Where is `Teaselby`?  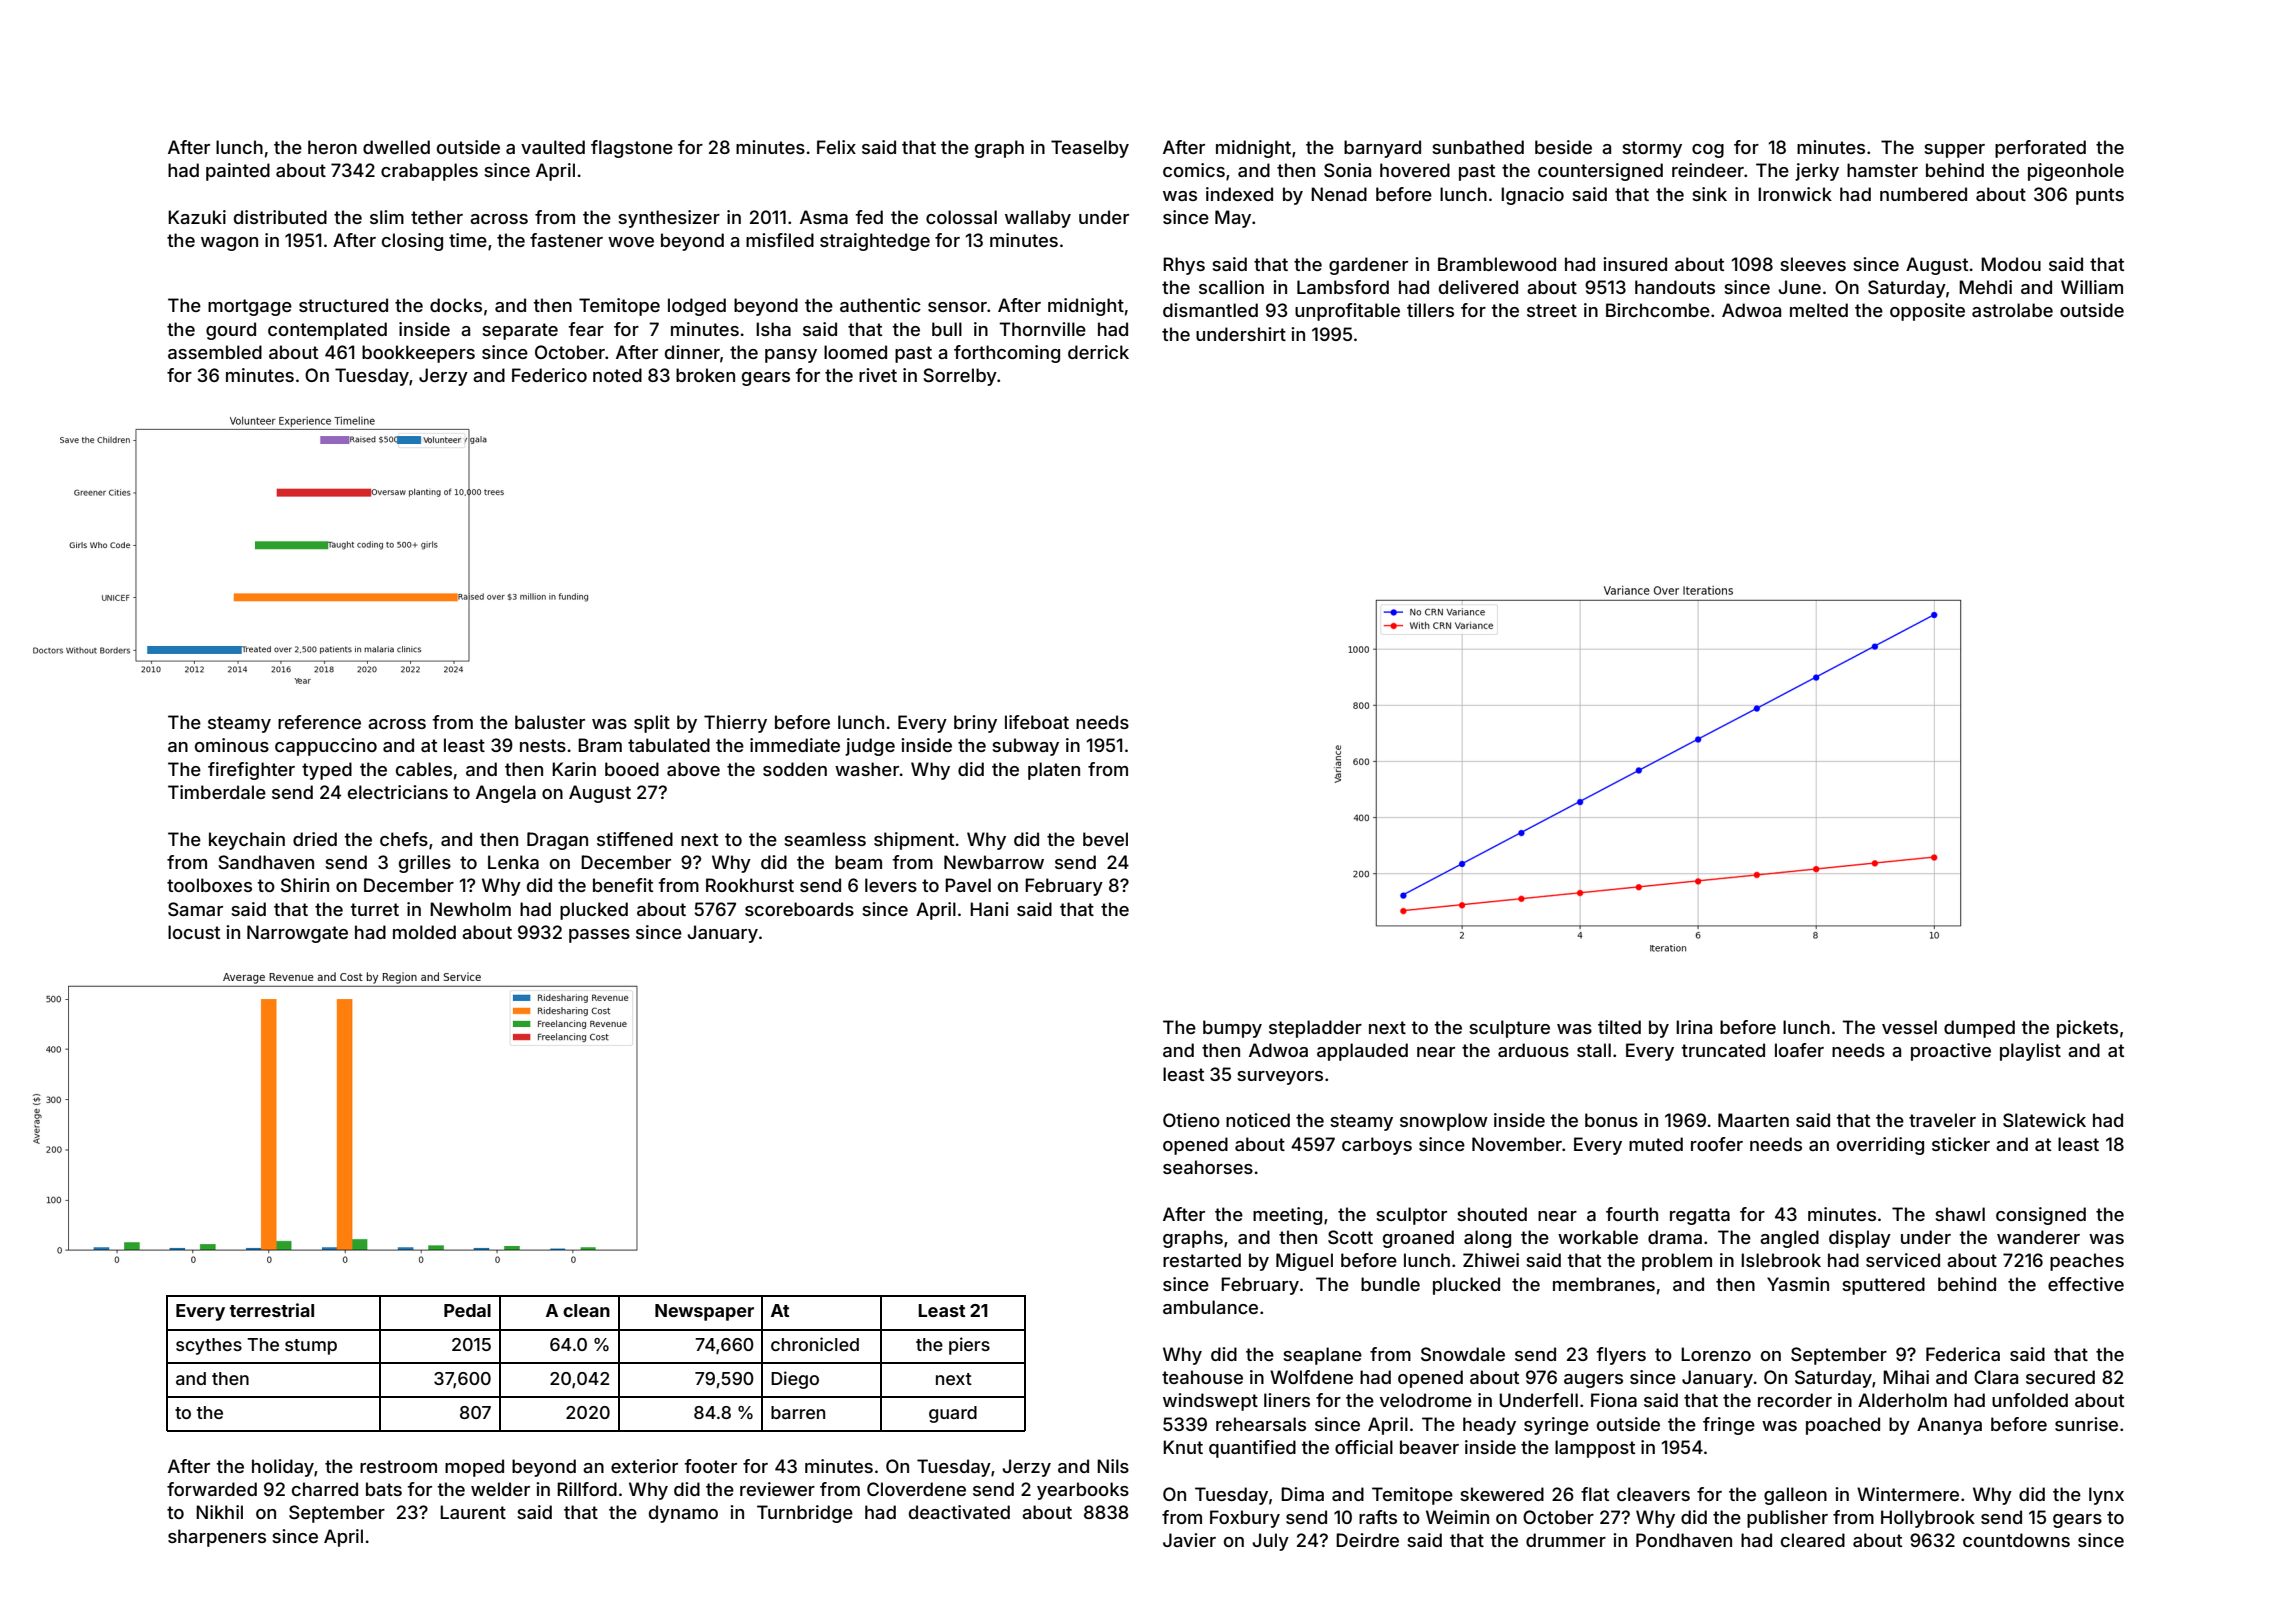
Teaselby is located at coordinates (1090, 149).
